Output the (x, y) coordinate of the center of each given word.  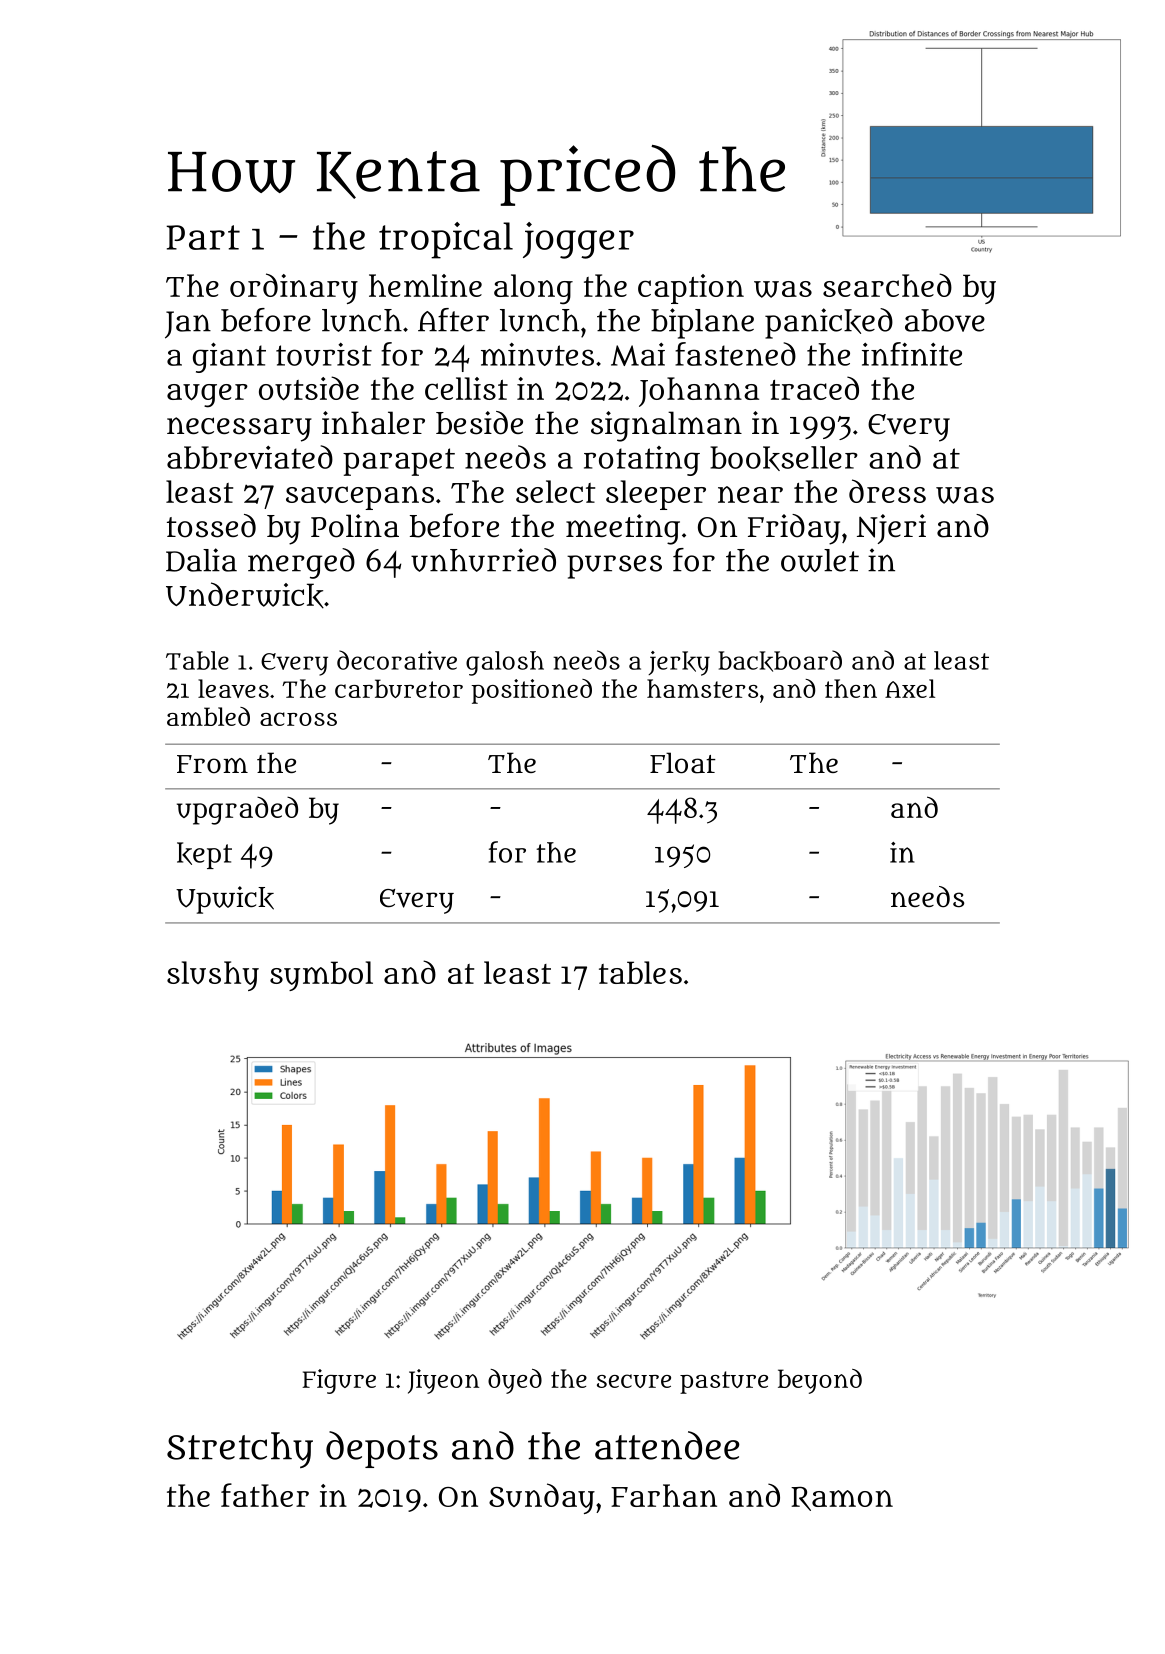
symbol (321, 976)
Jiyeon (443, 1381)
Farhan (664, 1495)
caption (691, 289)
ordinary (294, 288)
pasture (724, 1382)
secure (634, 1381)
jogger (578, 240)
